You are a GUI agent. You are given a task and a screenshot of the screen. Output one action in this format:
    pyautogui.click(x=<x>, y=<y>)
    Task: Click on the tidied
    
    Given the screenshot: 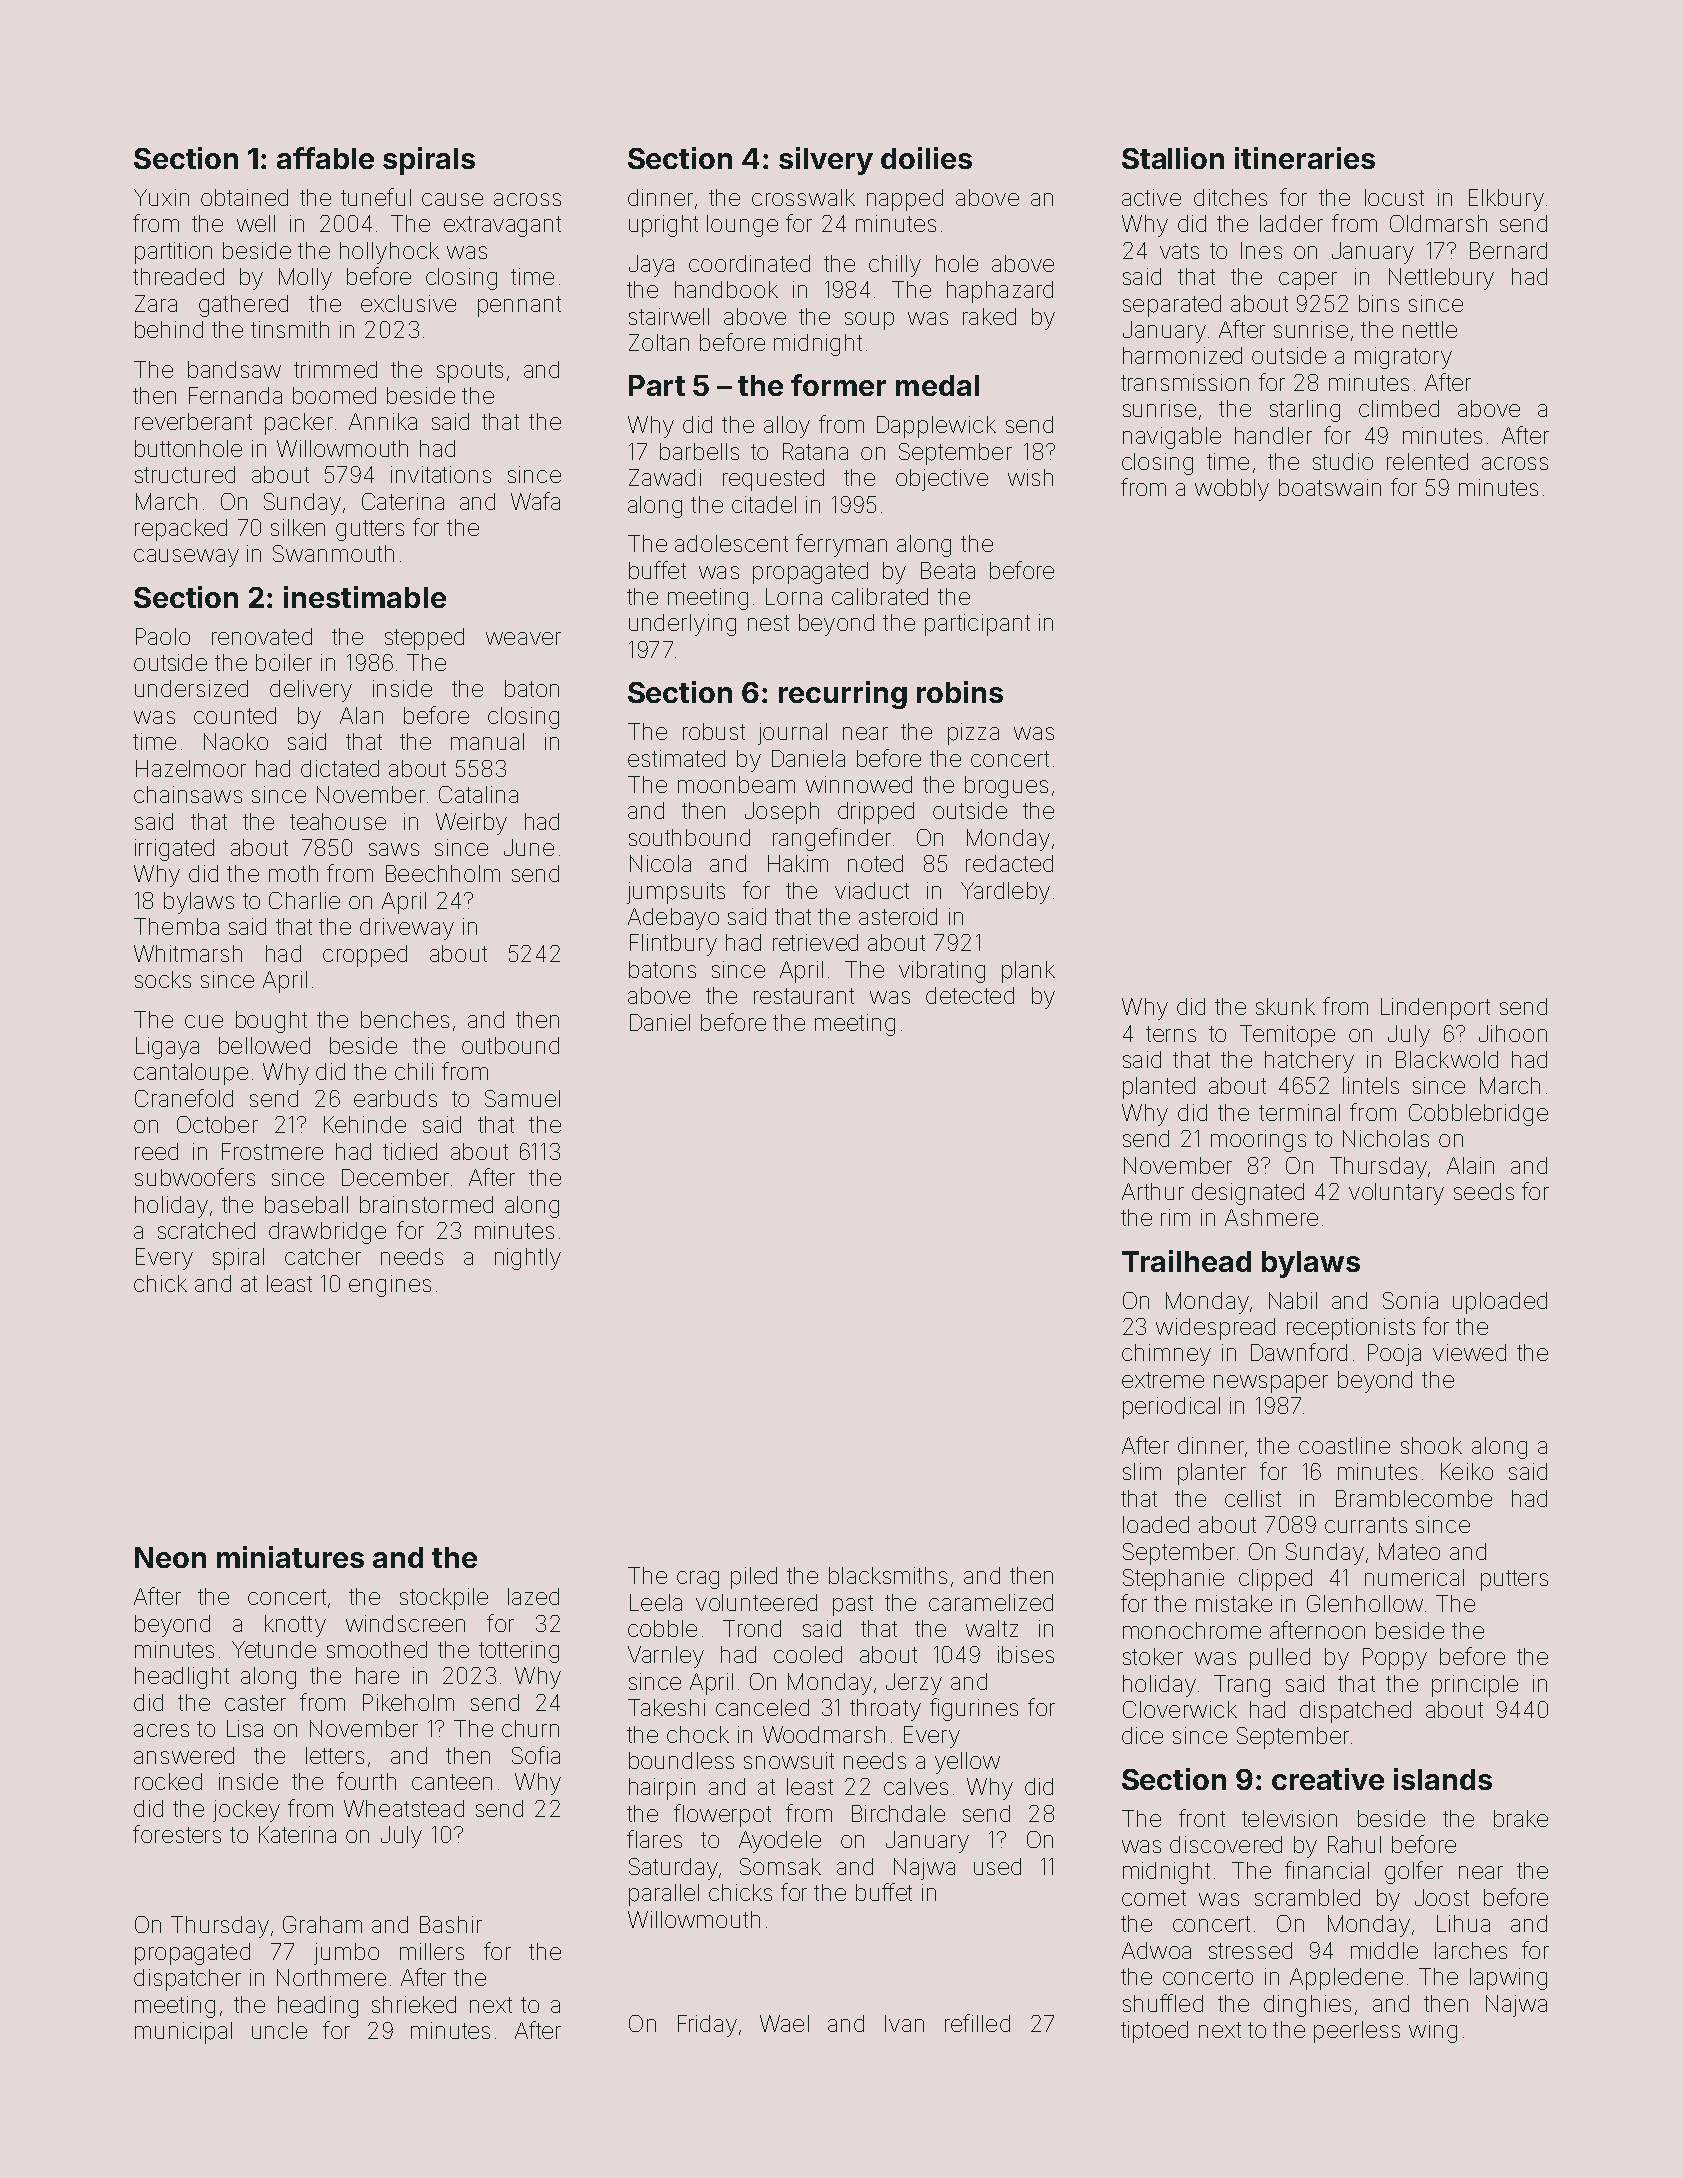 What is the action you would take?
    pyautogui.click(x=410, y=1151)
